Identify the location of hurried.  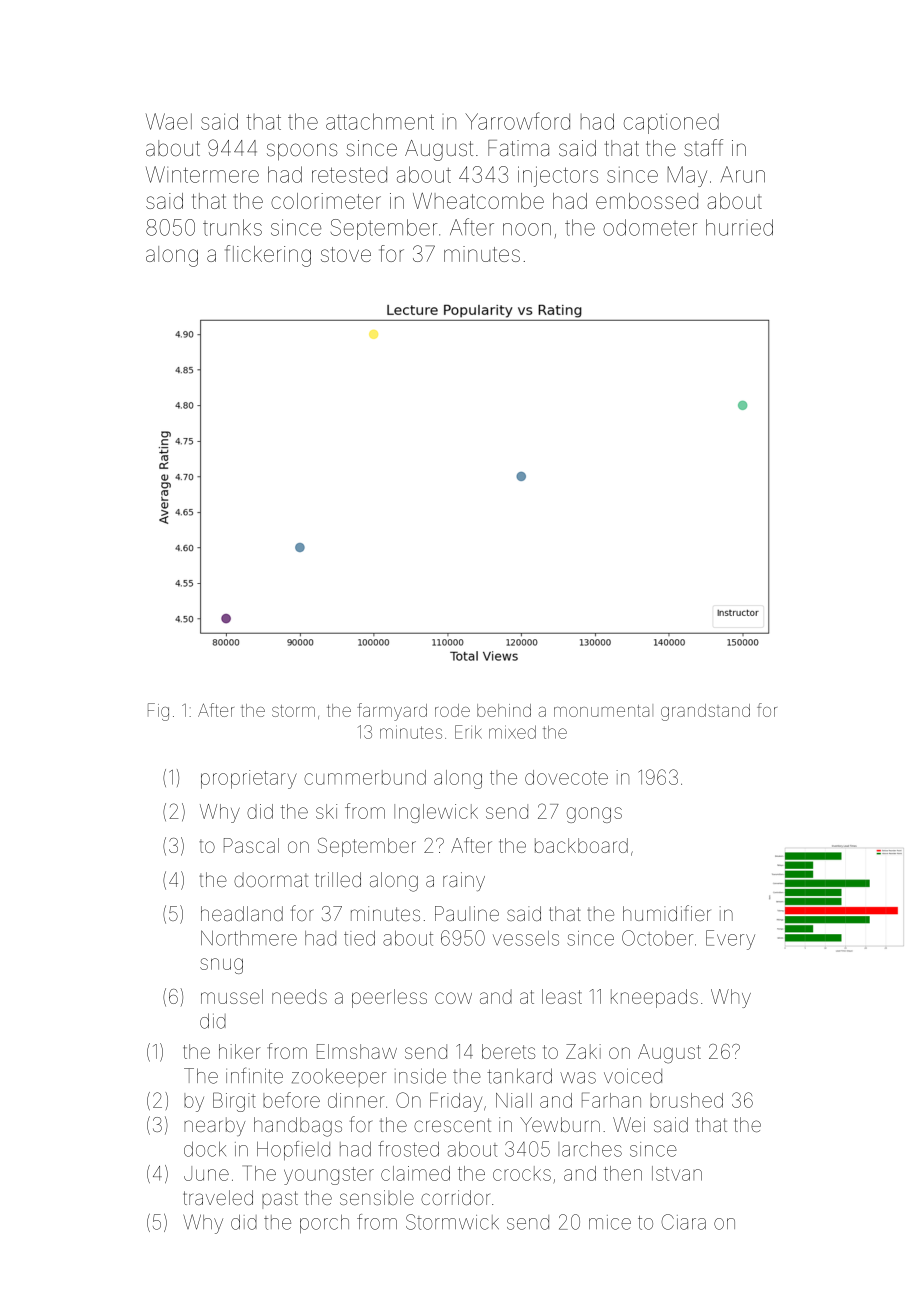
(739, 227).
